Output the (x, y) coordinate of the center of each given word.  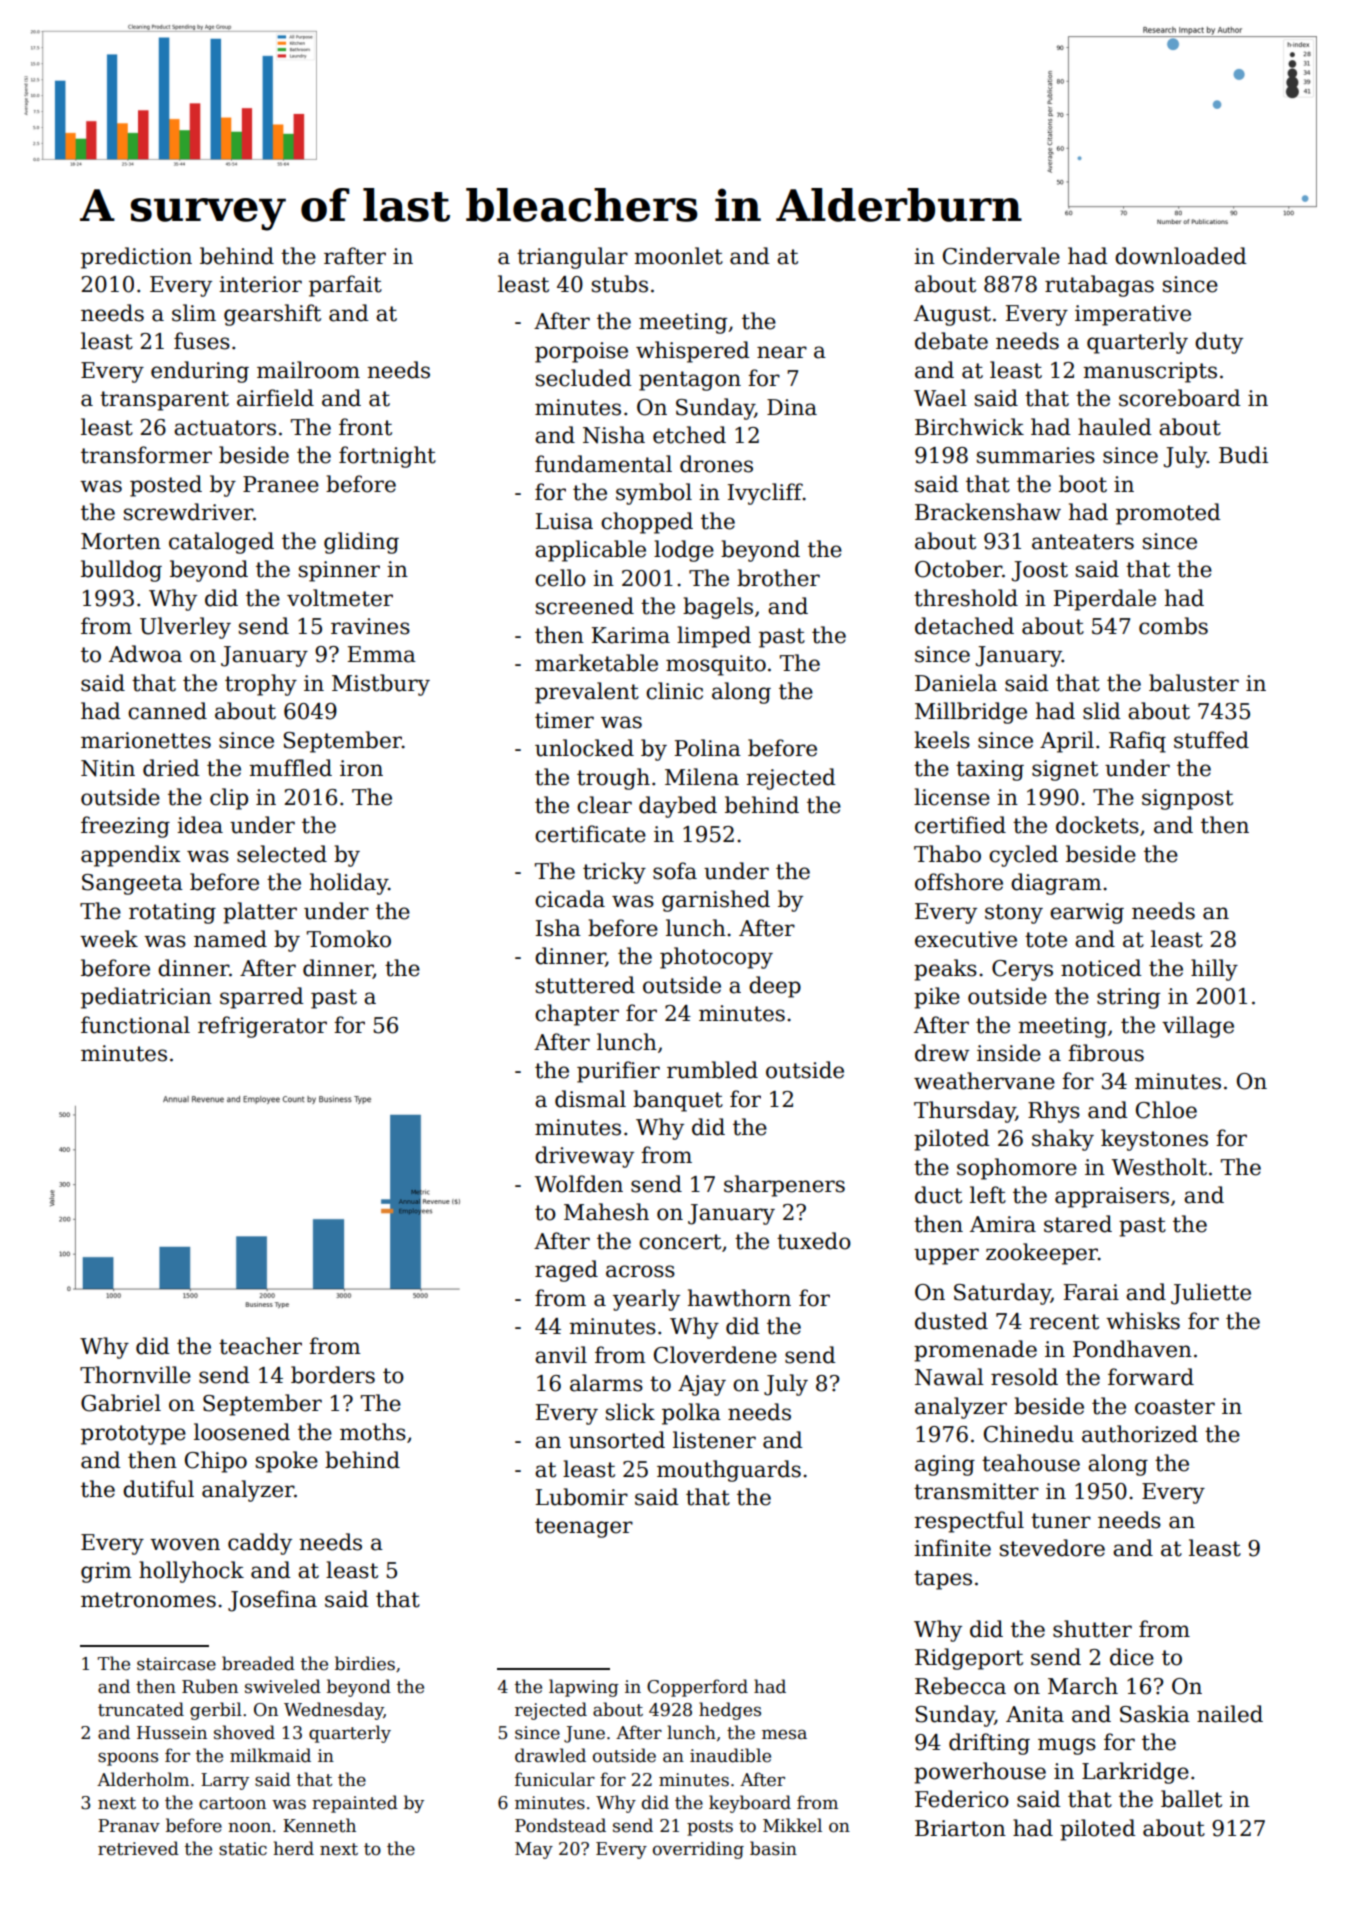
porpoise (581, 352)
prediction (136, 258)
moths (373, 1432)
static (243, 1849)
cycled (1023, 856)
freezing (125, 827)
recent (1064, 1322)
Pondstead (560, 1825)
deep (775, 987)
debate (951, 341)
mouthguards (729, 1471)
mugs (1067, 1746)
